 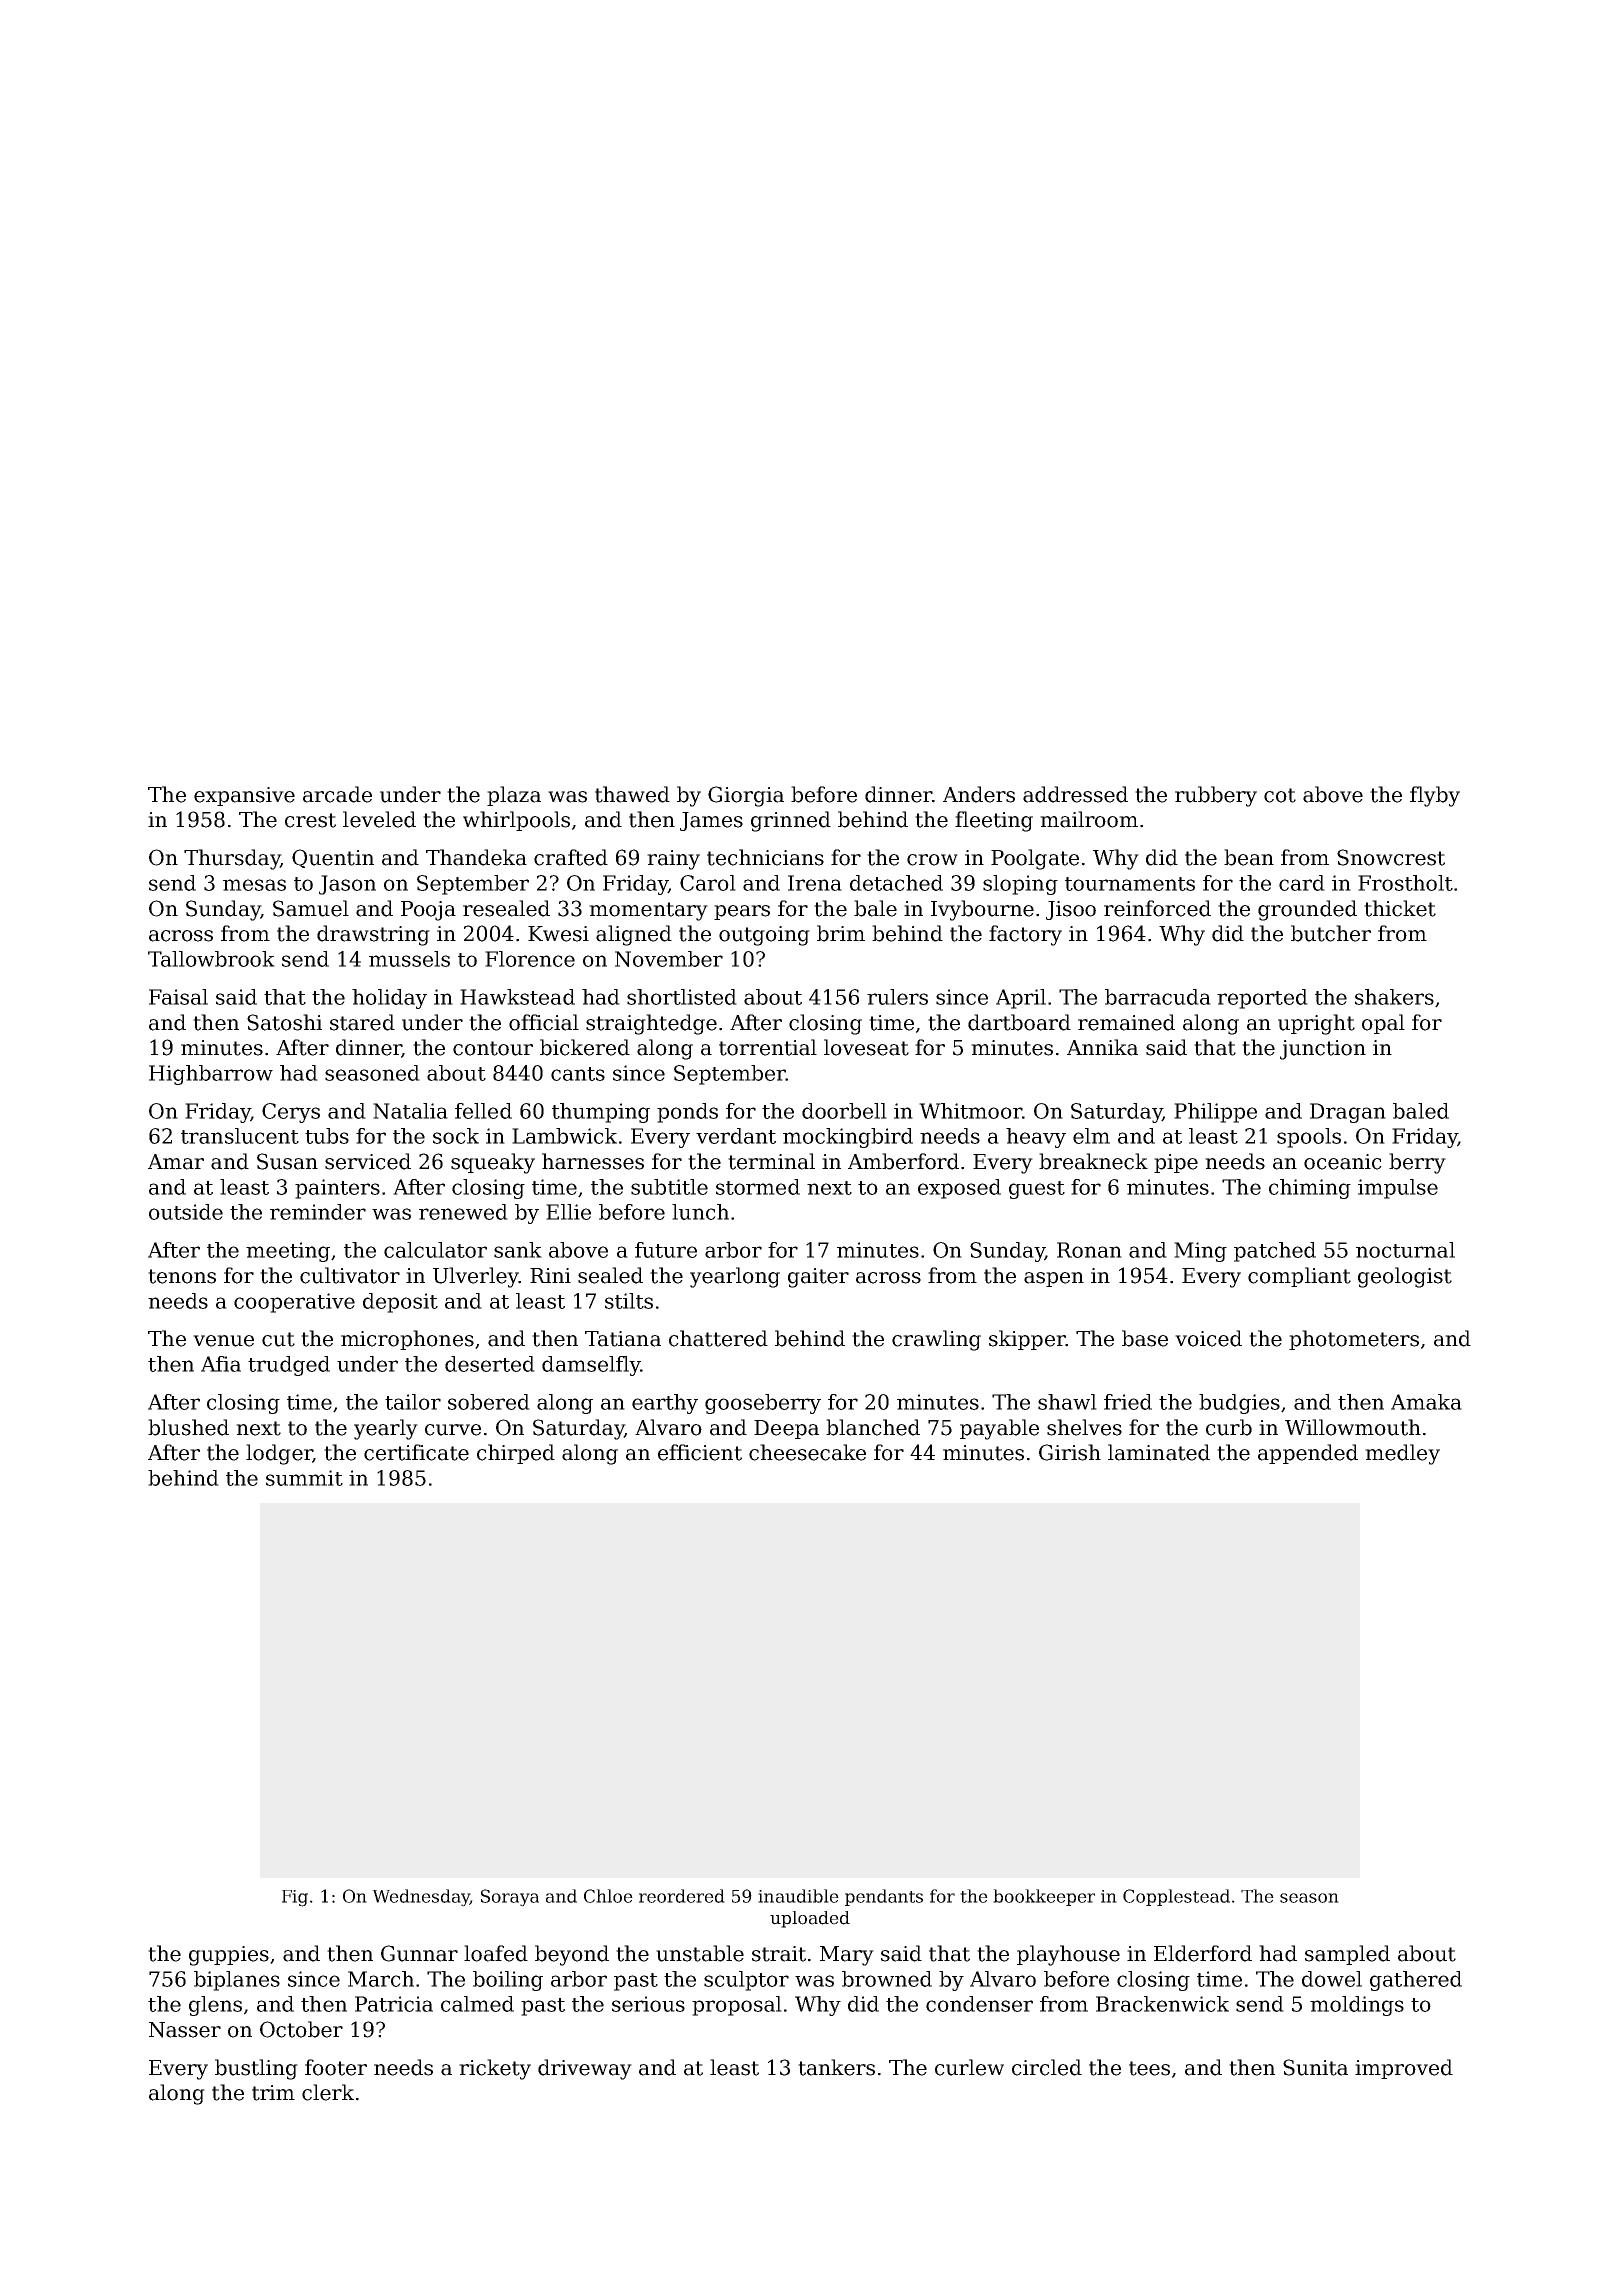 What do you see at coordinates (1093, 1161) in the screenshot?
I see `breakneck` at bounding box center [1093, 1161].
